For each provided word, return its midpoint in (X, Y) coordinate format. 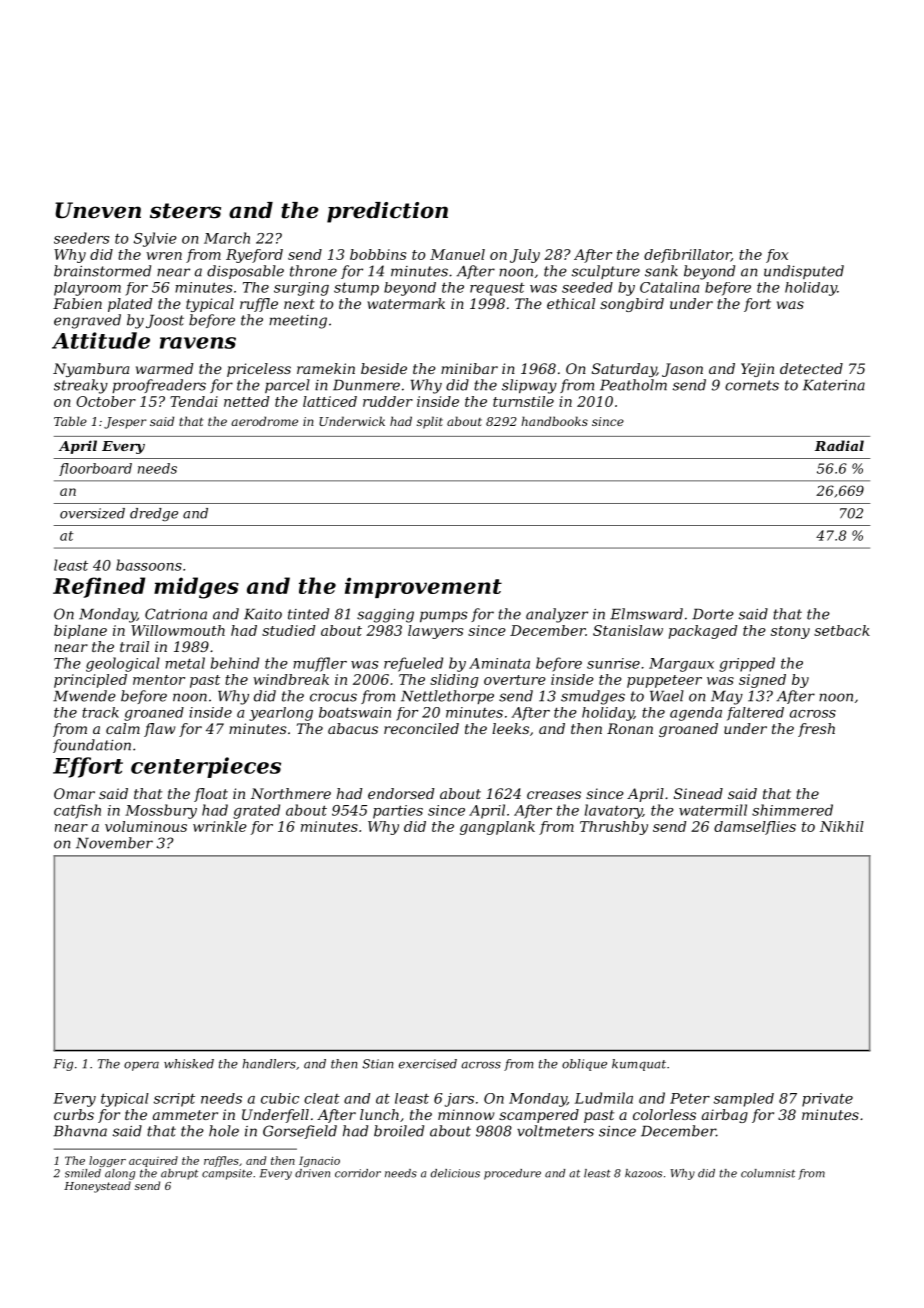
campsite (227, 1174)
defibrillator (687, 256)
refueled (413, 664)
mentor (159, 680)
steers (185, 211)
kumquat (639, 1065)
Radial (839, 445)
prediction (387, 212)
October (106, 401)
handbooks (554, 421)
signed (762, 681)
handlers (269, 1064)
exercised (428, 1064)
